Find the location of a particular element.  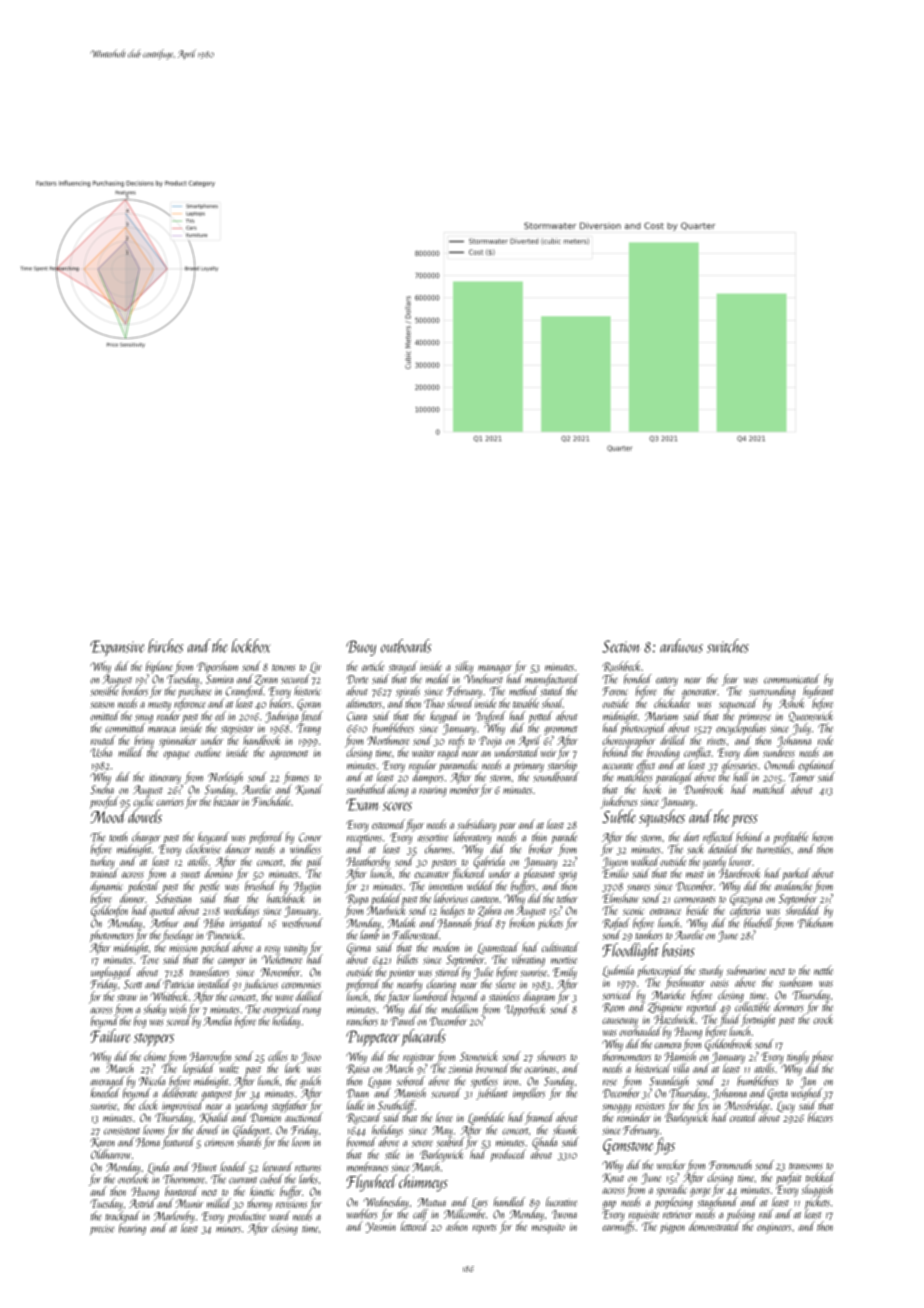

Yasmin is located at coordinates (381, 1227).
